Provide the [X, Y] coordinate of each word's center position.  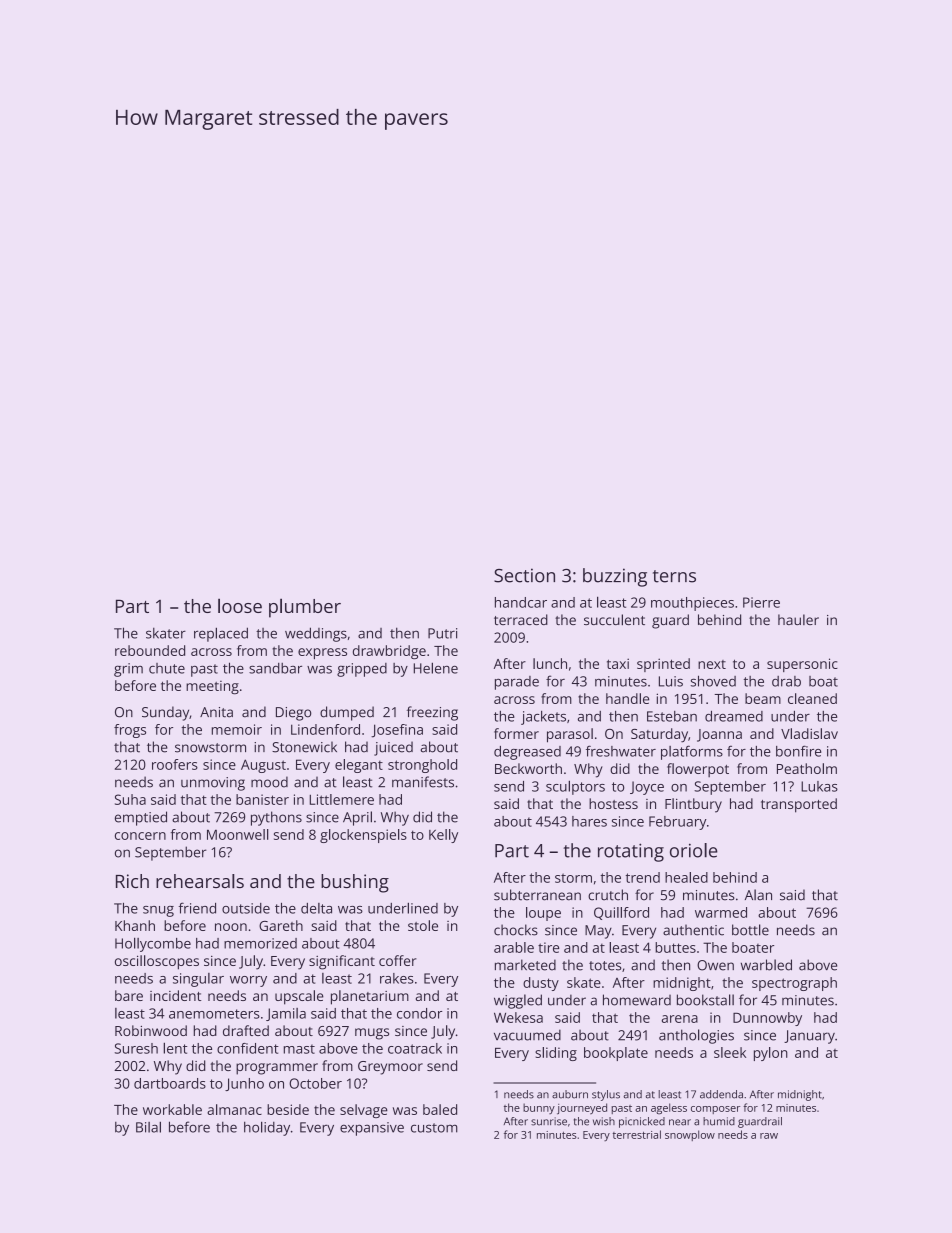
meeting [212, 688]
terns [674, 576]
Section [524, 575]
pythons [276, 818]
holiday [267, 1128]
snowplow [690, 1135]
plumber [305, 608]
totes [605, 966]
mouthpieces [692, 604]
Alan [758, 895]
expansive [372, 1129]
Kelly [443, 836]
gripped [362, 670]
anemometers [214, 1014]
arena [680, 1019]
